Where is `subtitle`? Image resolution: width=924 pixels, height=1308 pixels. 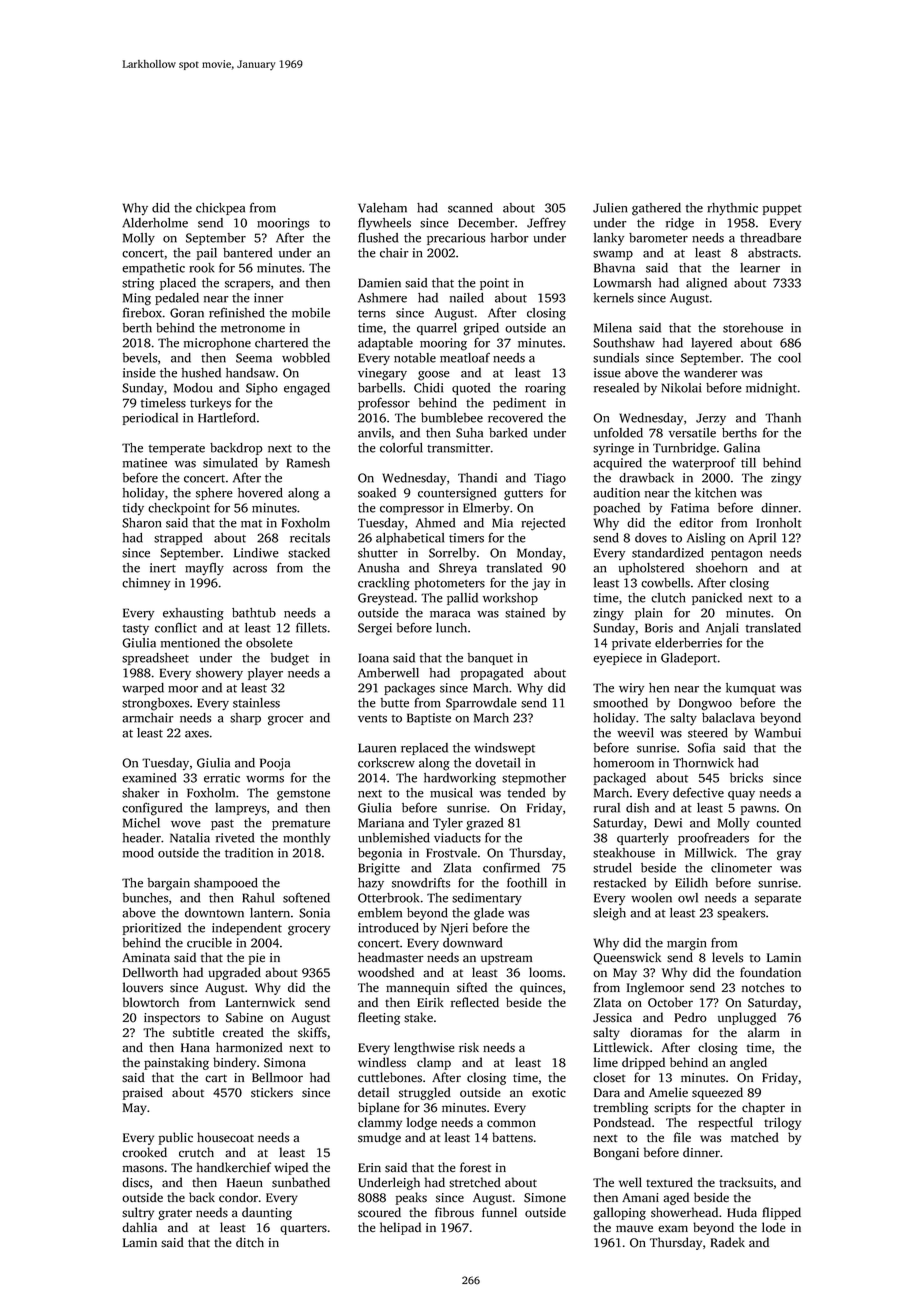 subtitle is located at coordinates (193, 1032).
